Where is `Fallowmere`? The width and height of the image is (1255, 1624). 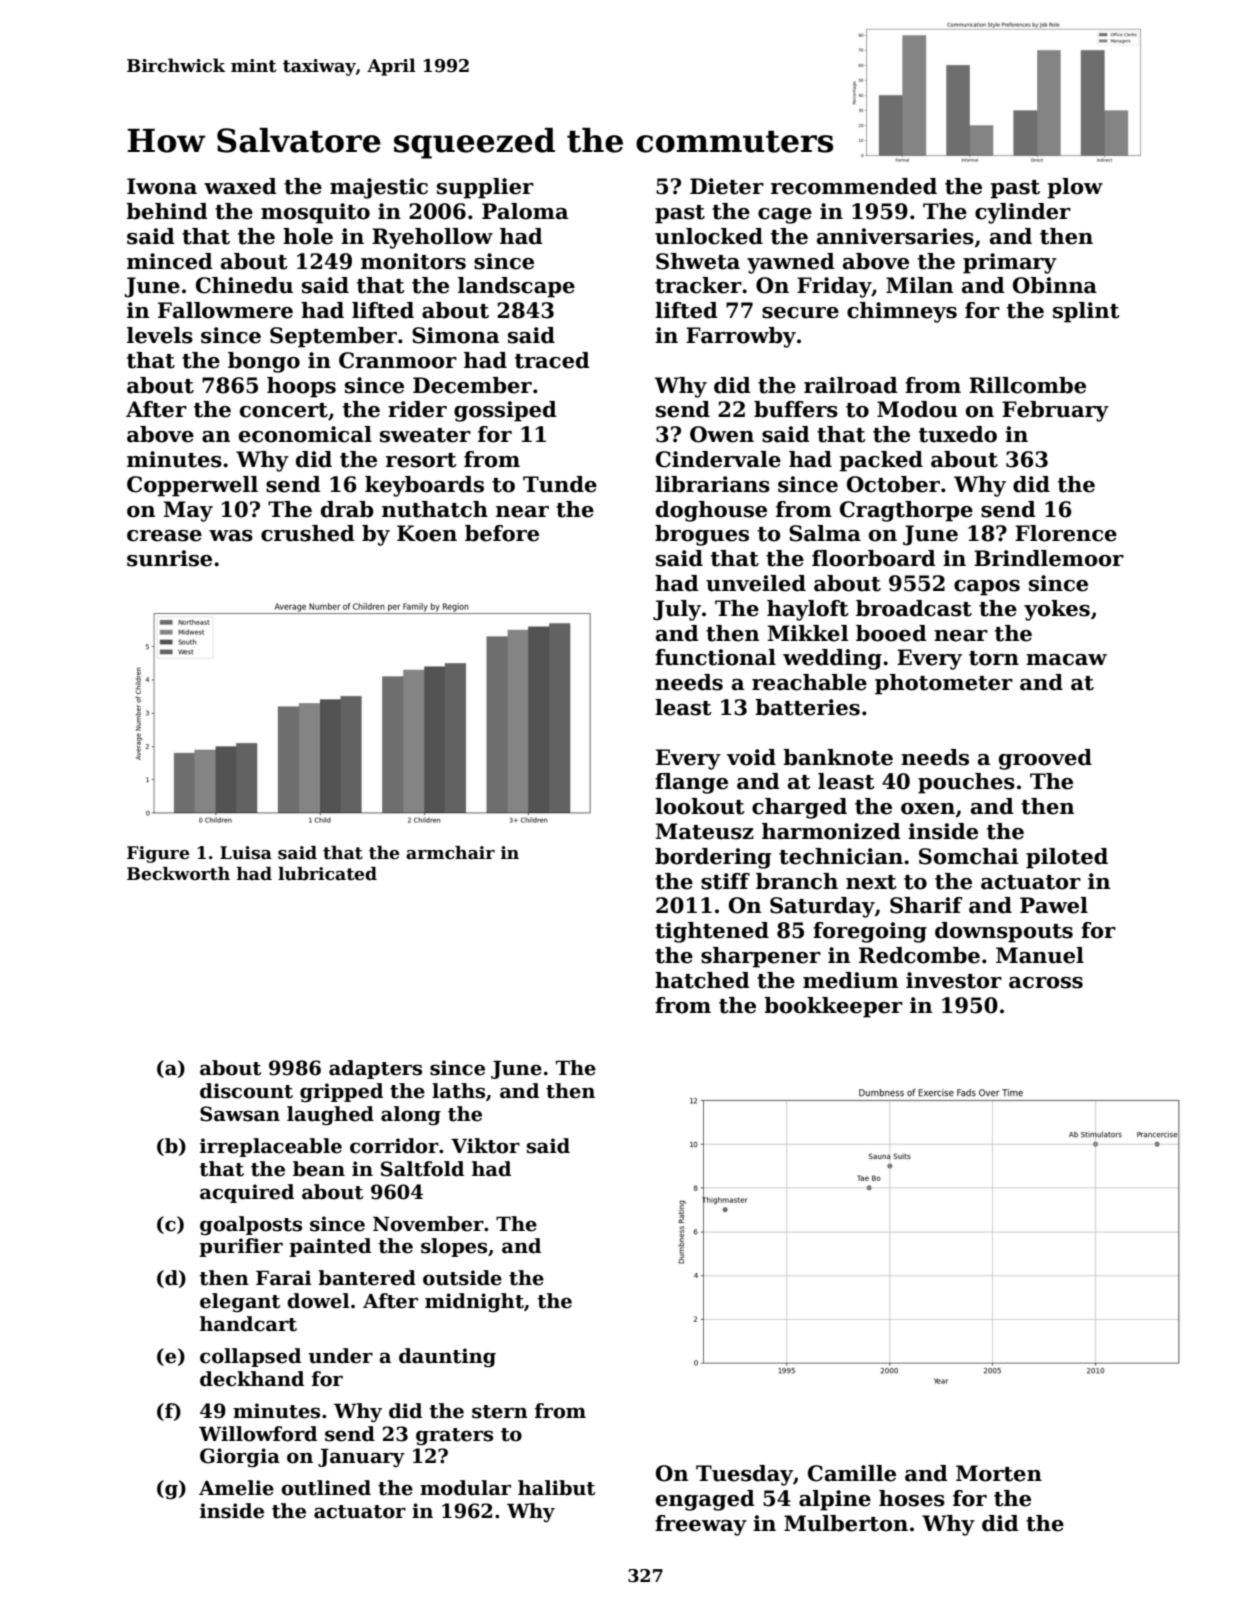
Fallowmere is located at coordinates (225, 310).
